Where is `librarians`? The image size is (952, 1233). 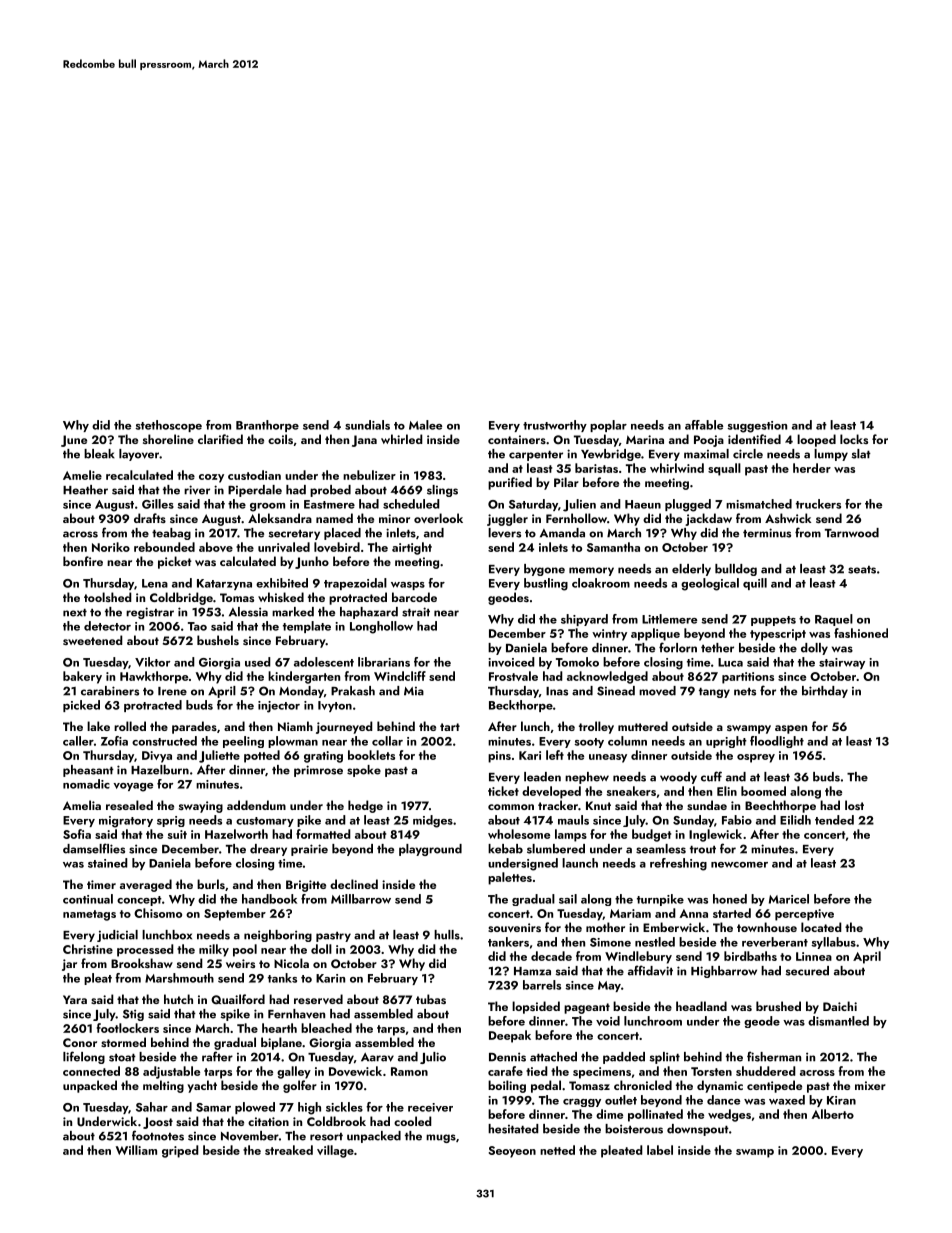
librarians is located at coordinates (384, 662).
